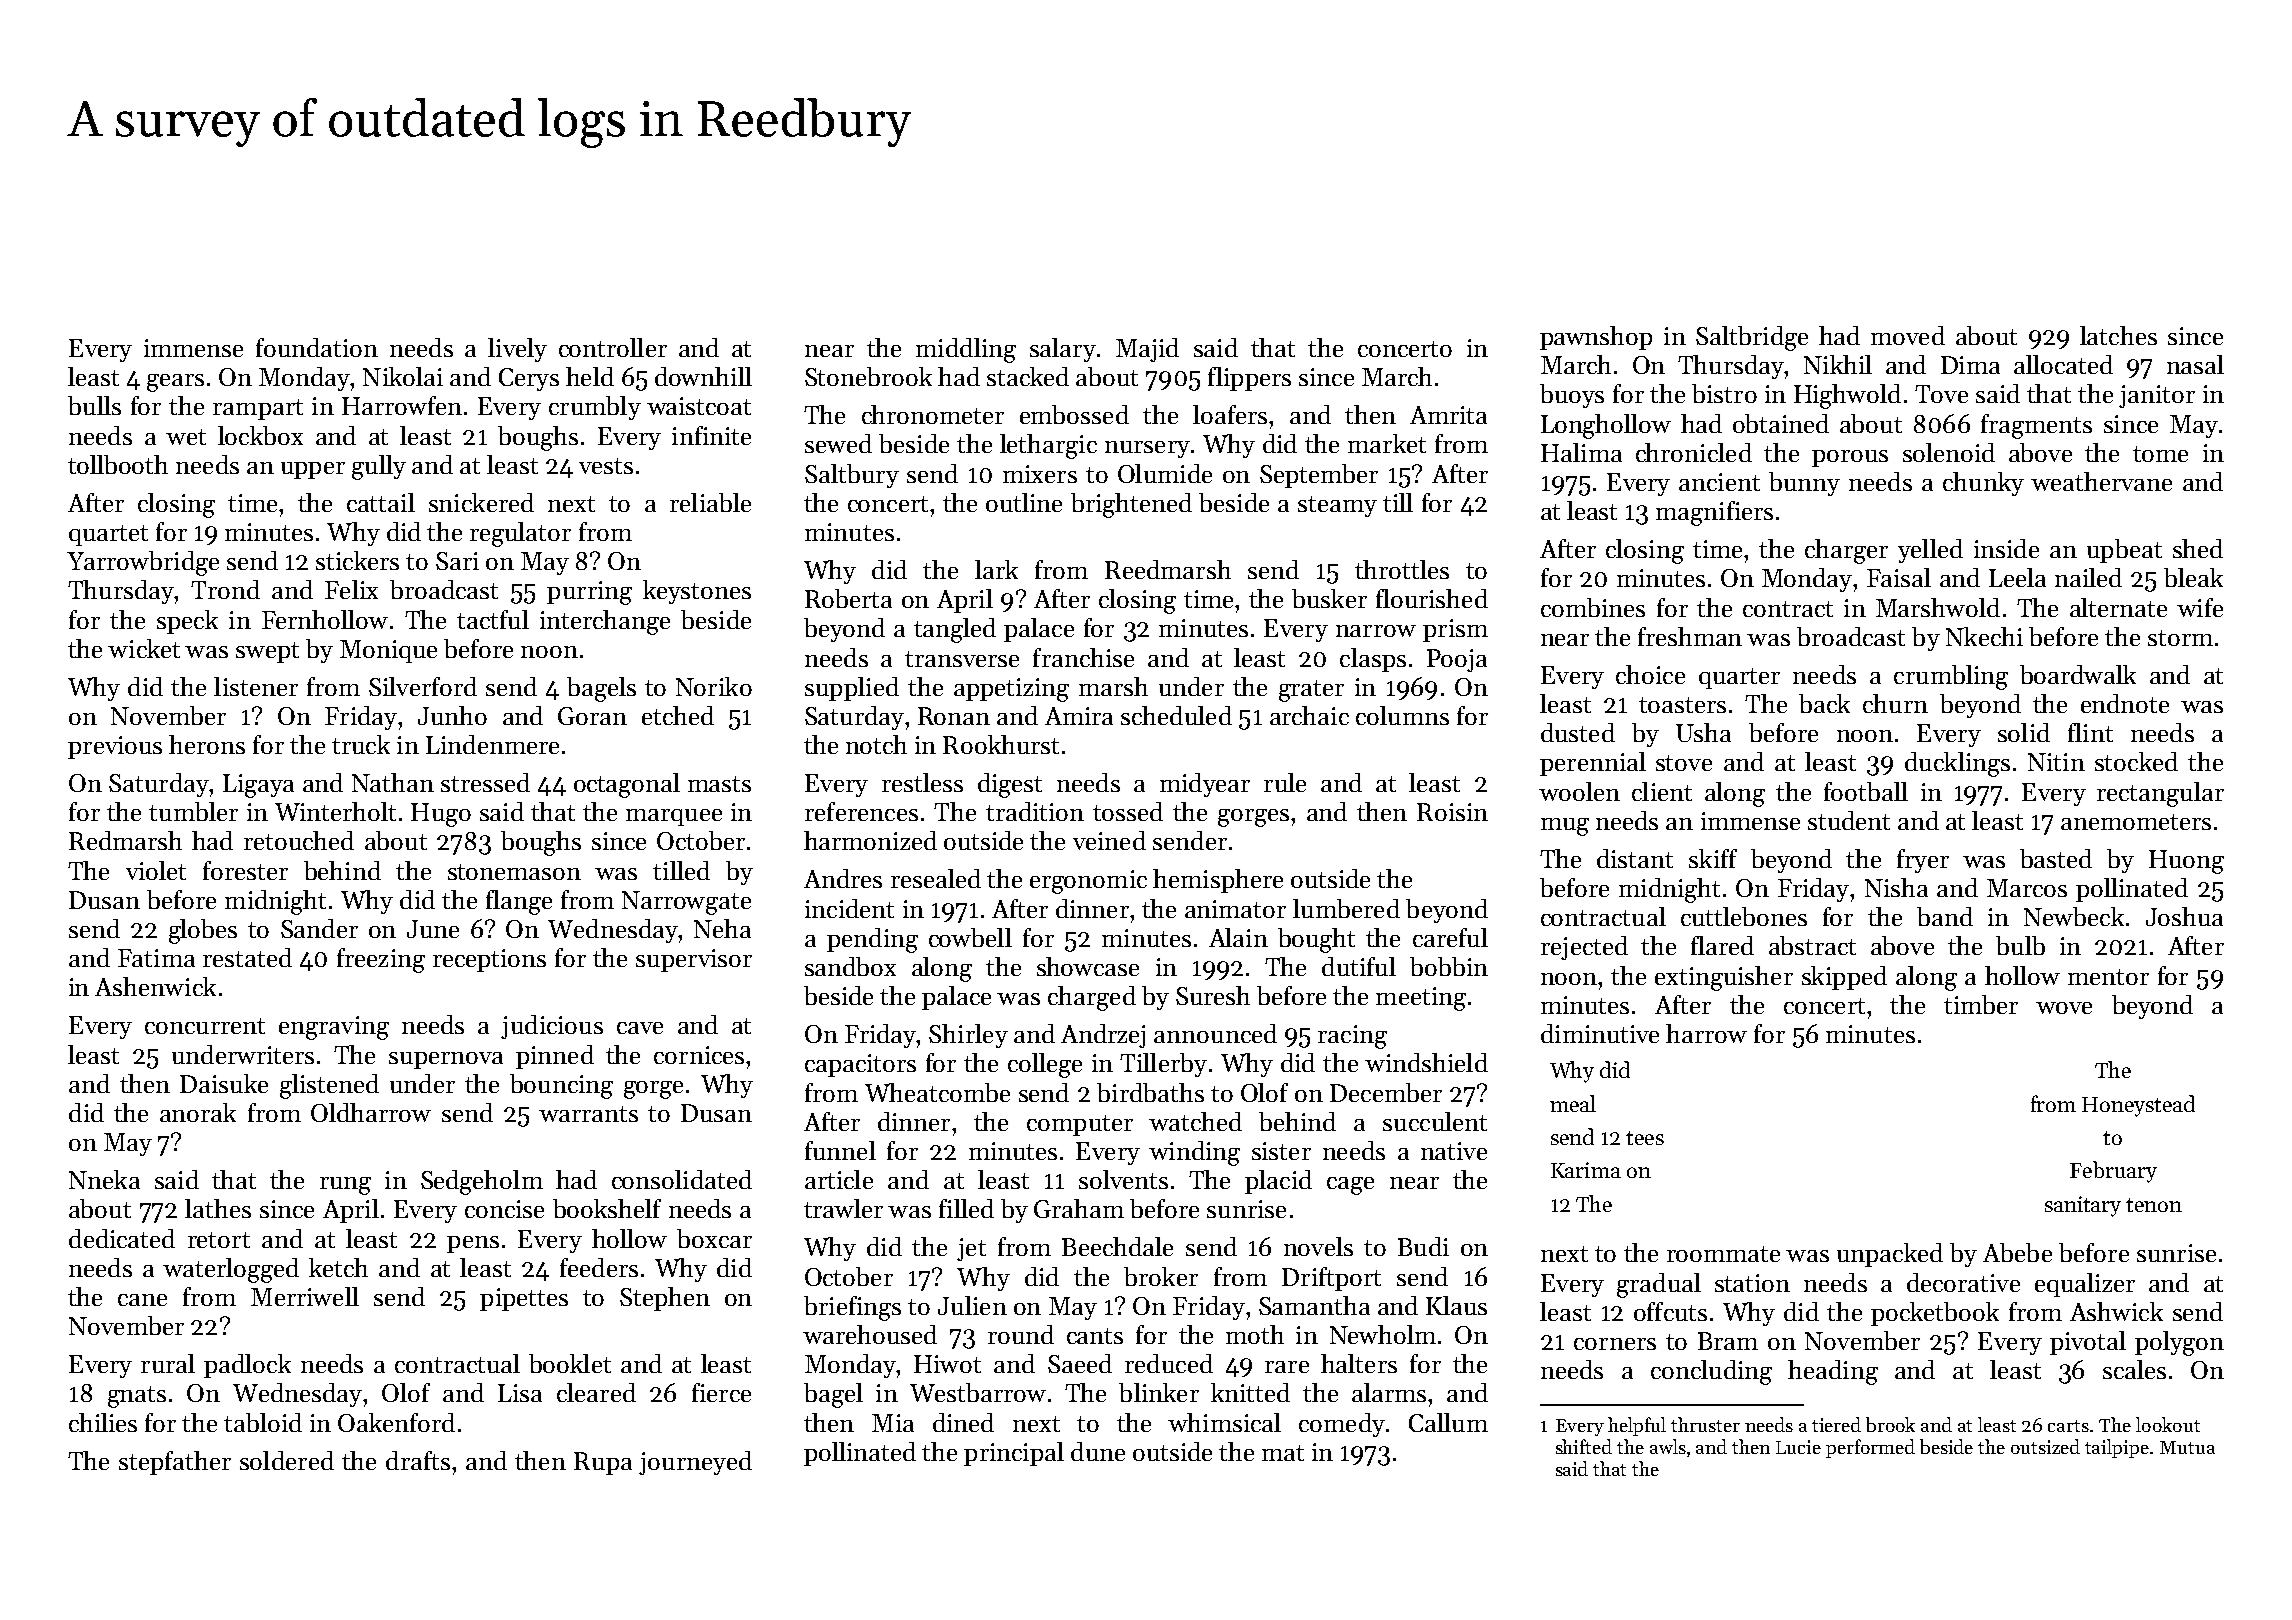 The width and height of the screenshot is (2292, 1620). I want to click on February, so click(2113, 1172).
